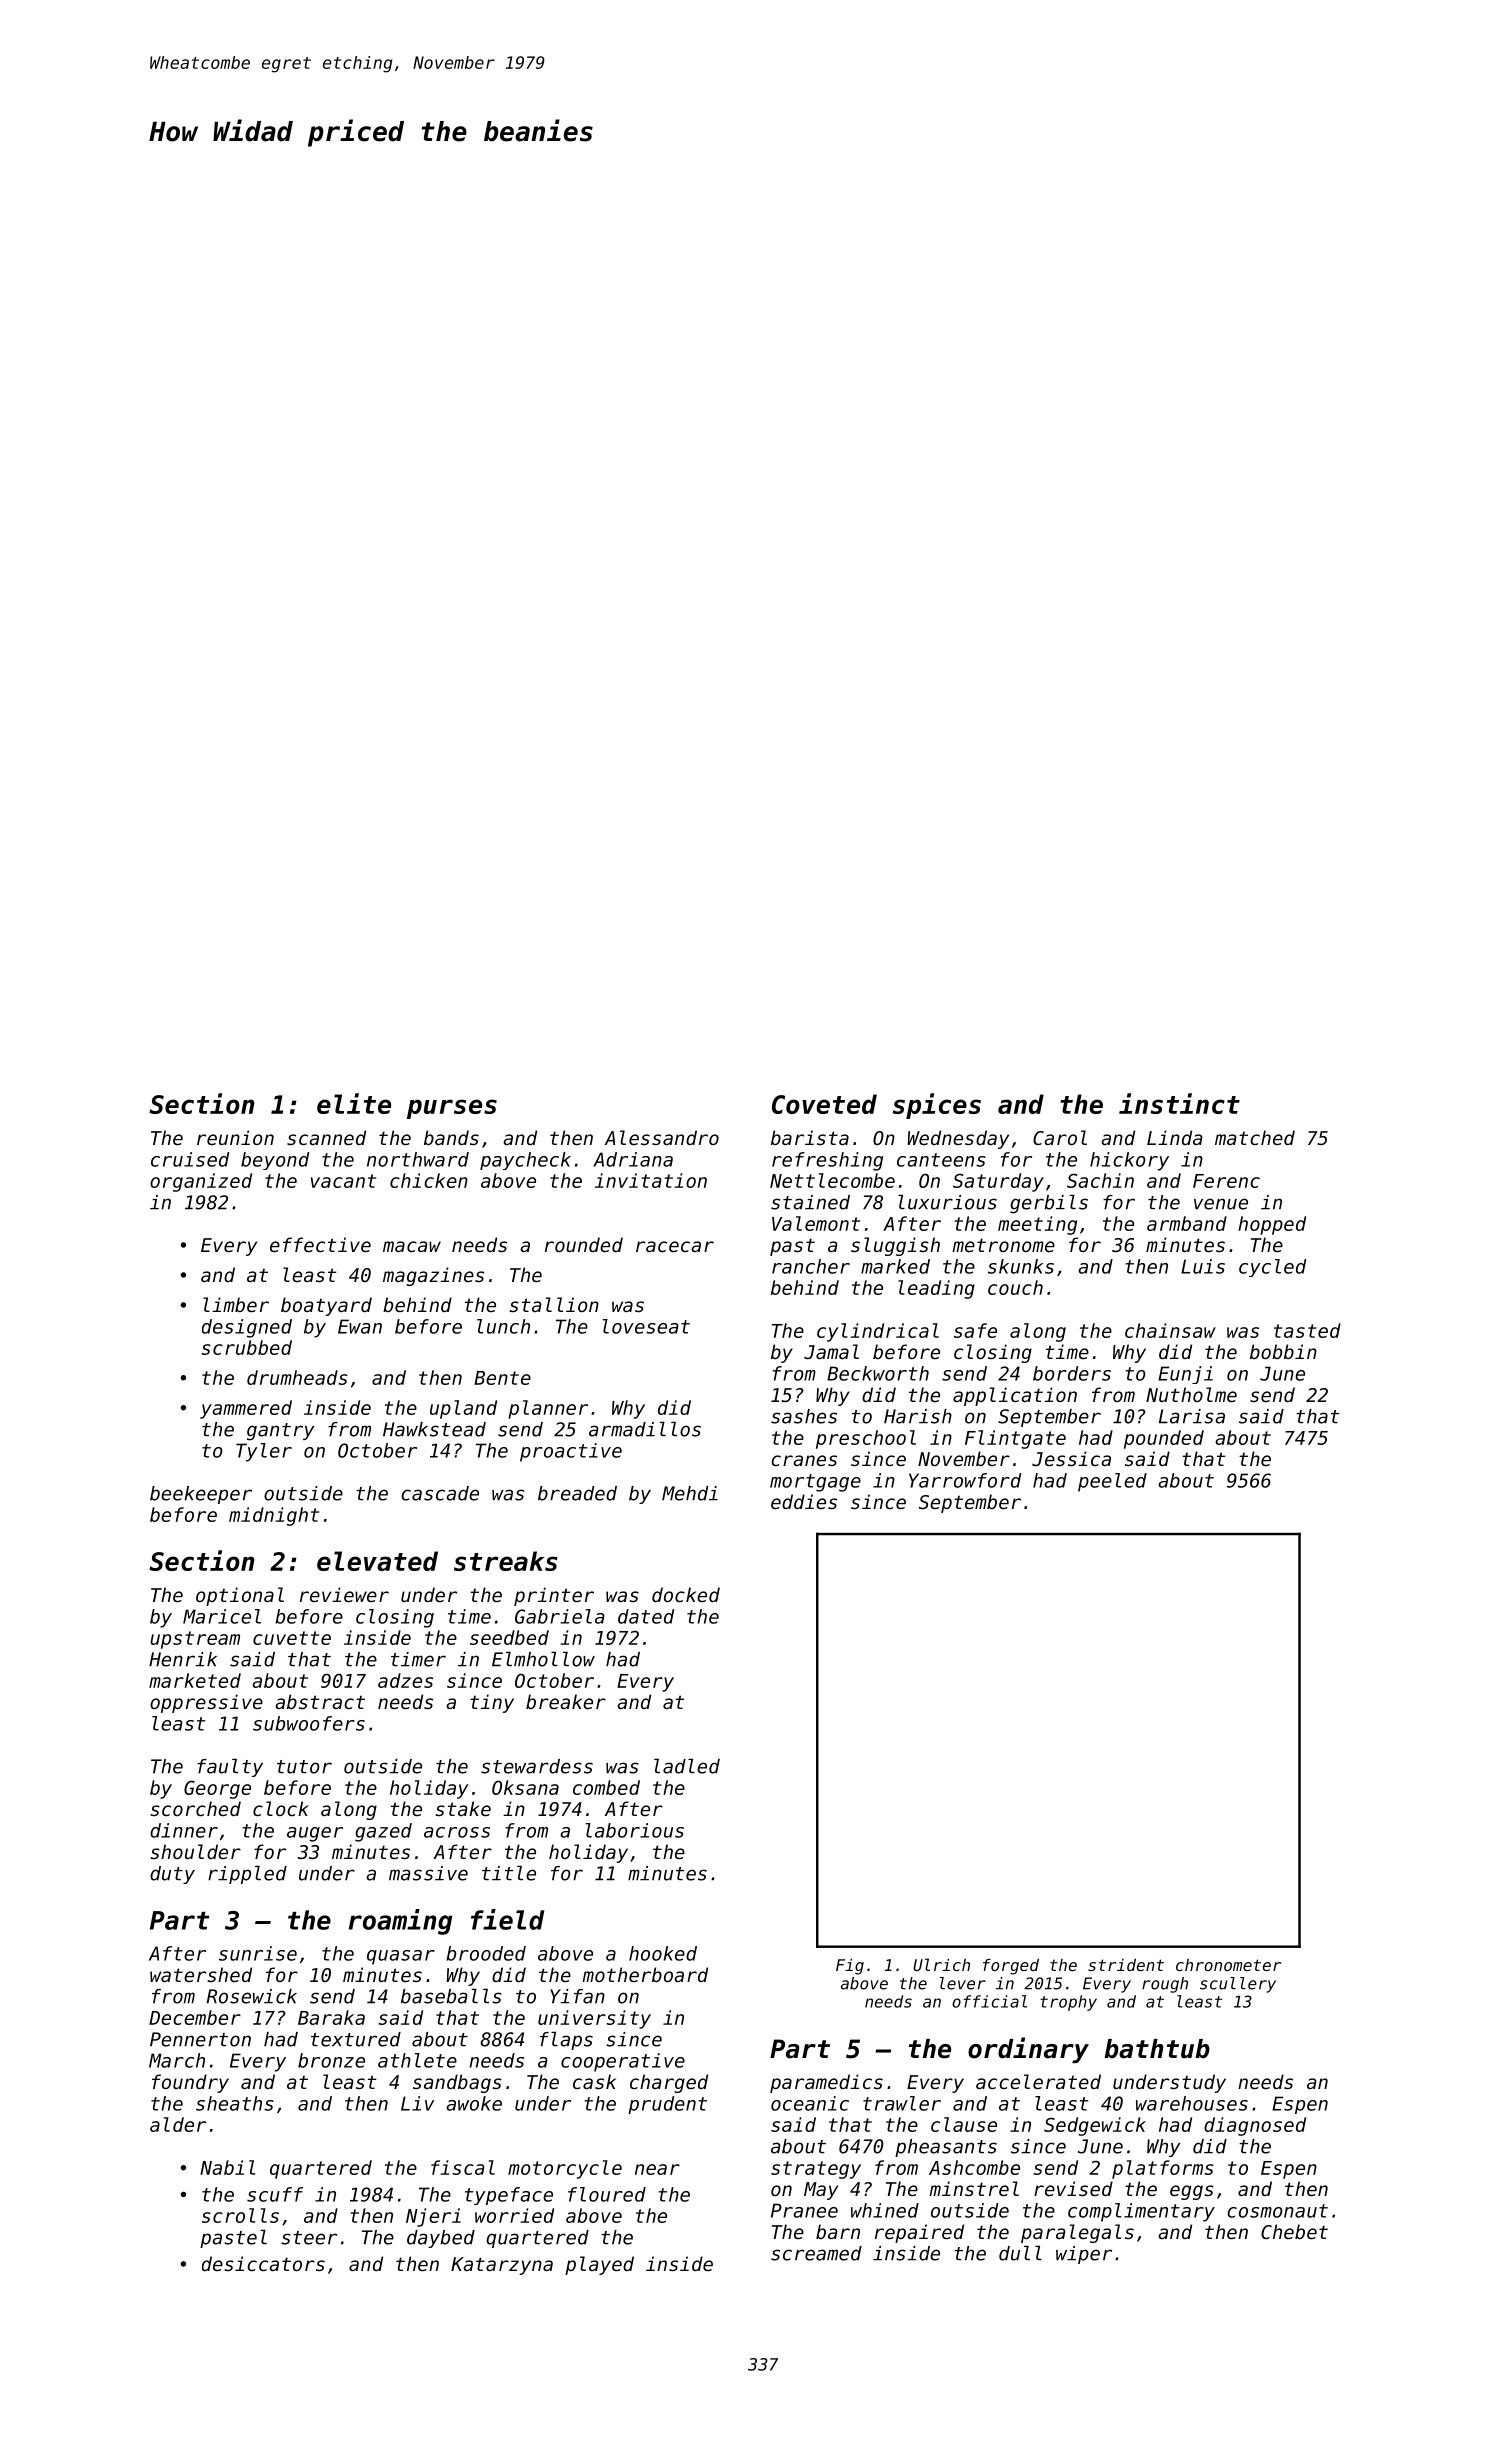  What do you see at coordinates (824, 1104) in the screenshot?
I see `Coveted` at bounding box center [824, 1104].
